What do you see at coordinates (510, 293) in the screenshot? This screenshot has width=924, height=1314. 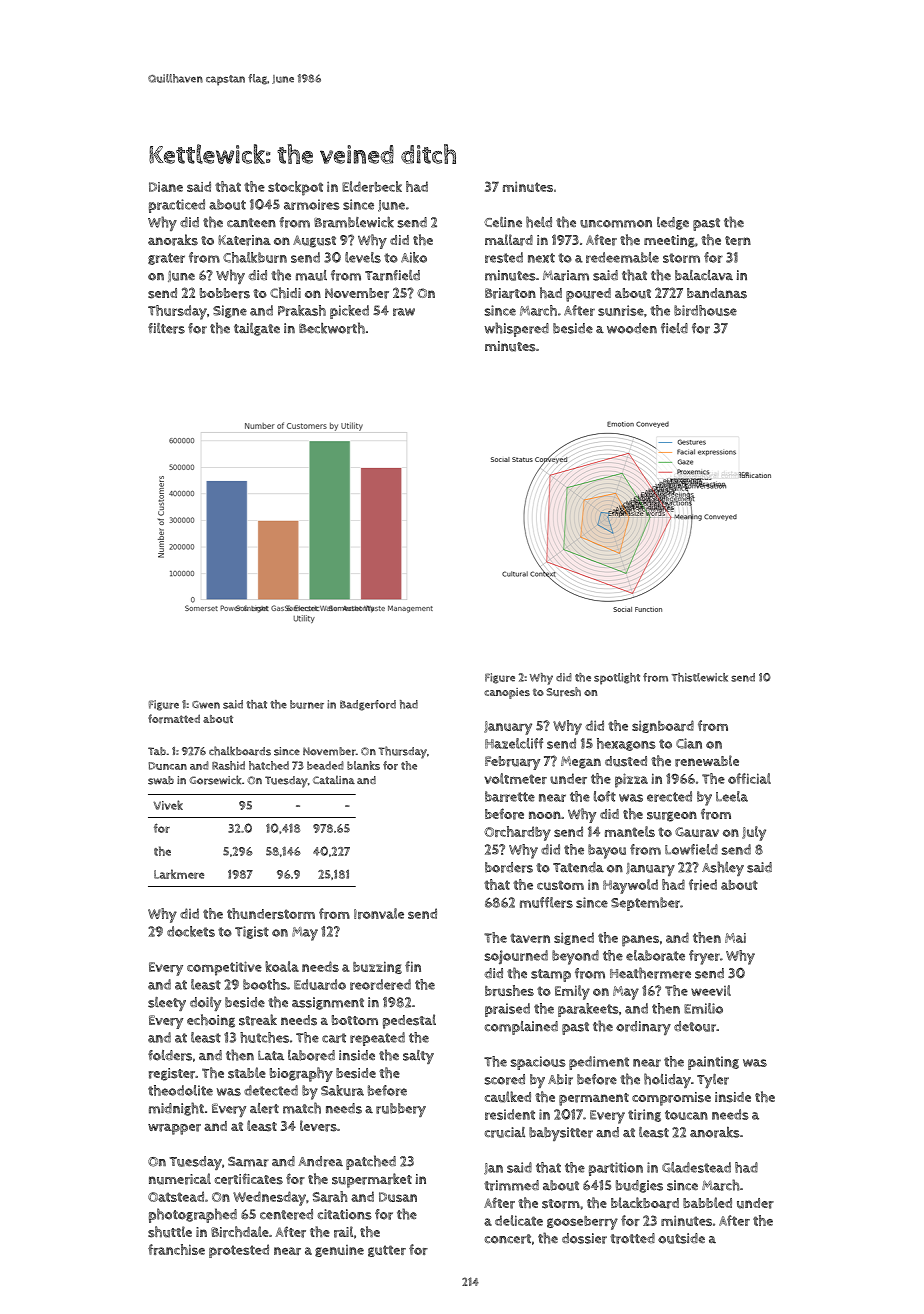 I see `Briarton` at bounding box center [510, 293].
